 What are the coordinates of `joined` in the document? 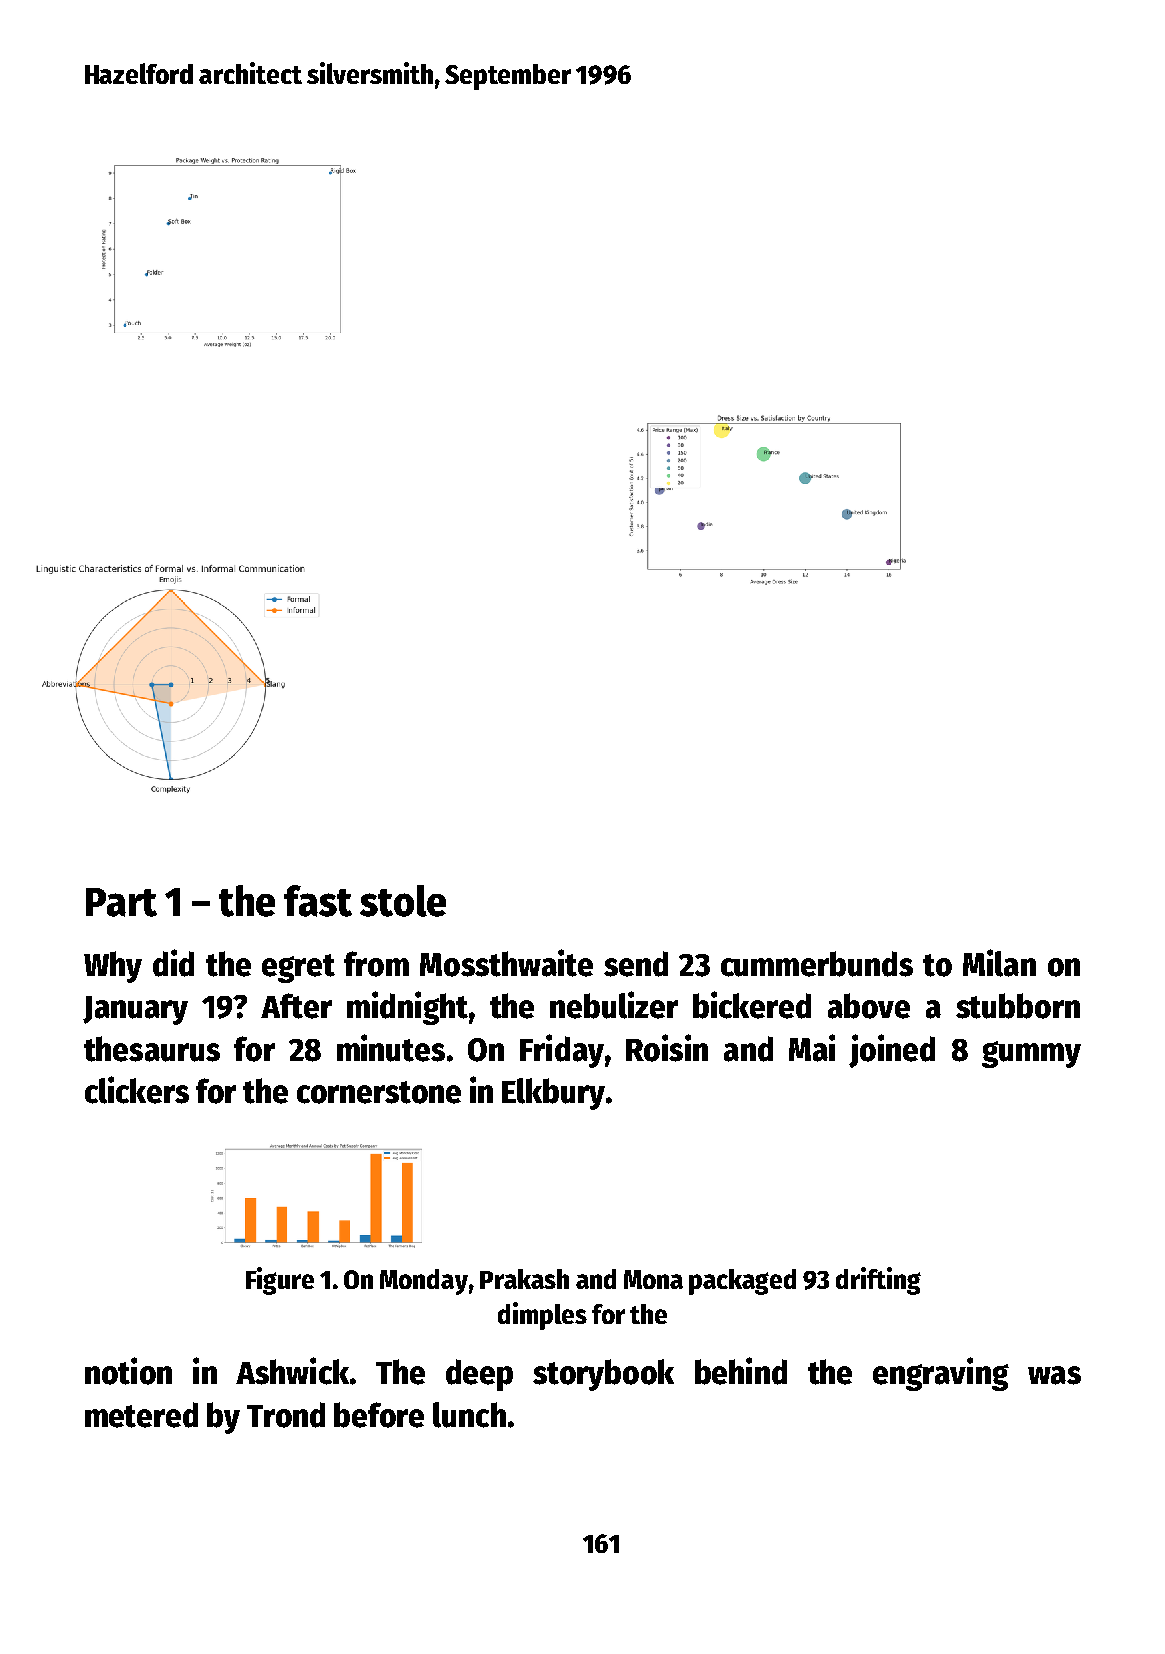 It's located at (892, 1051).
